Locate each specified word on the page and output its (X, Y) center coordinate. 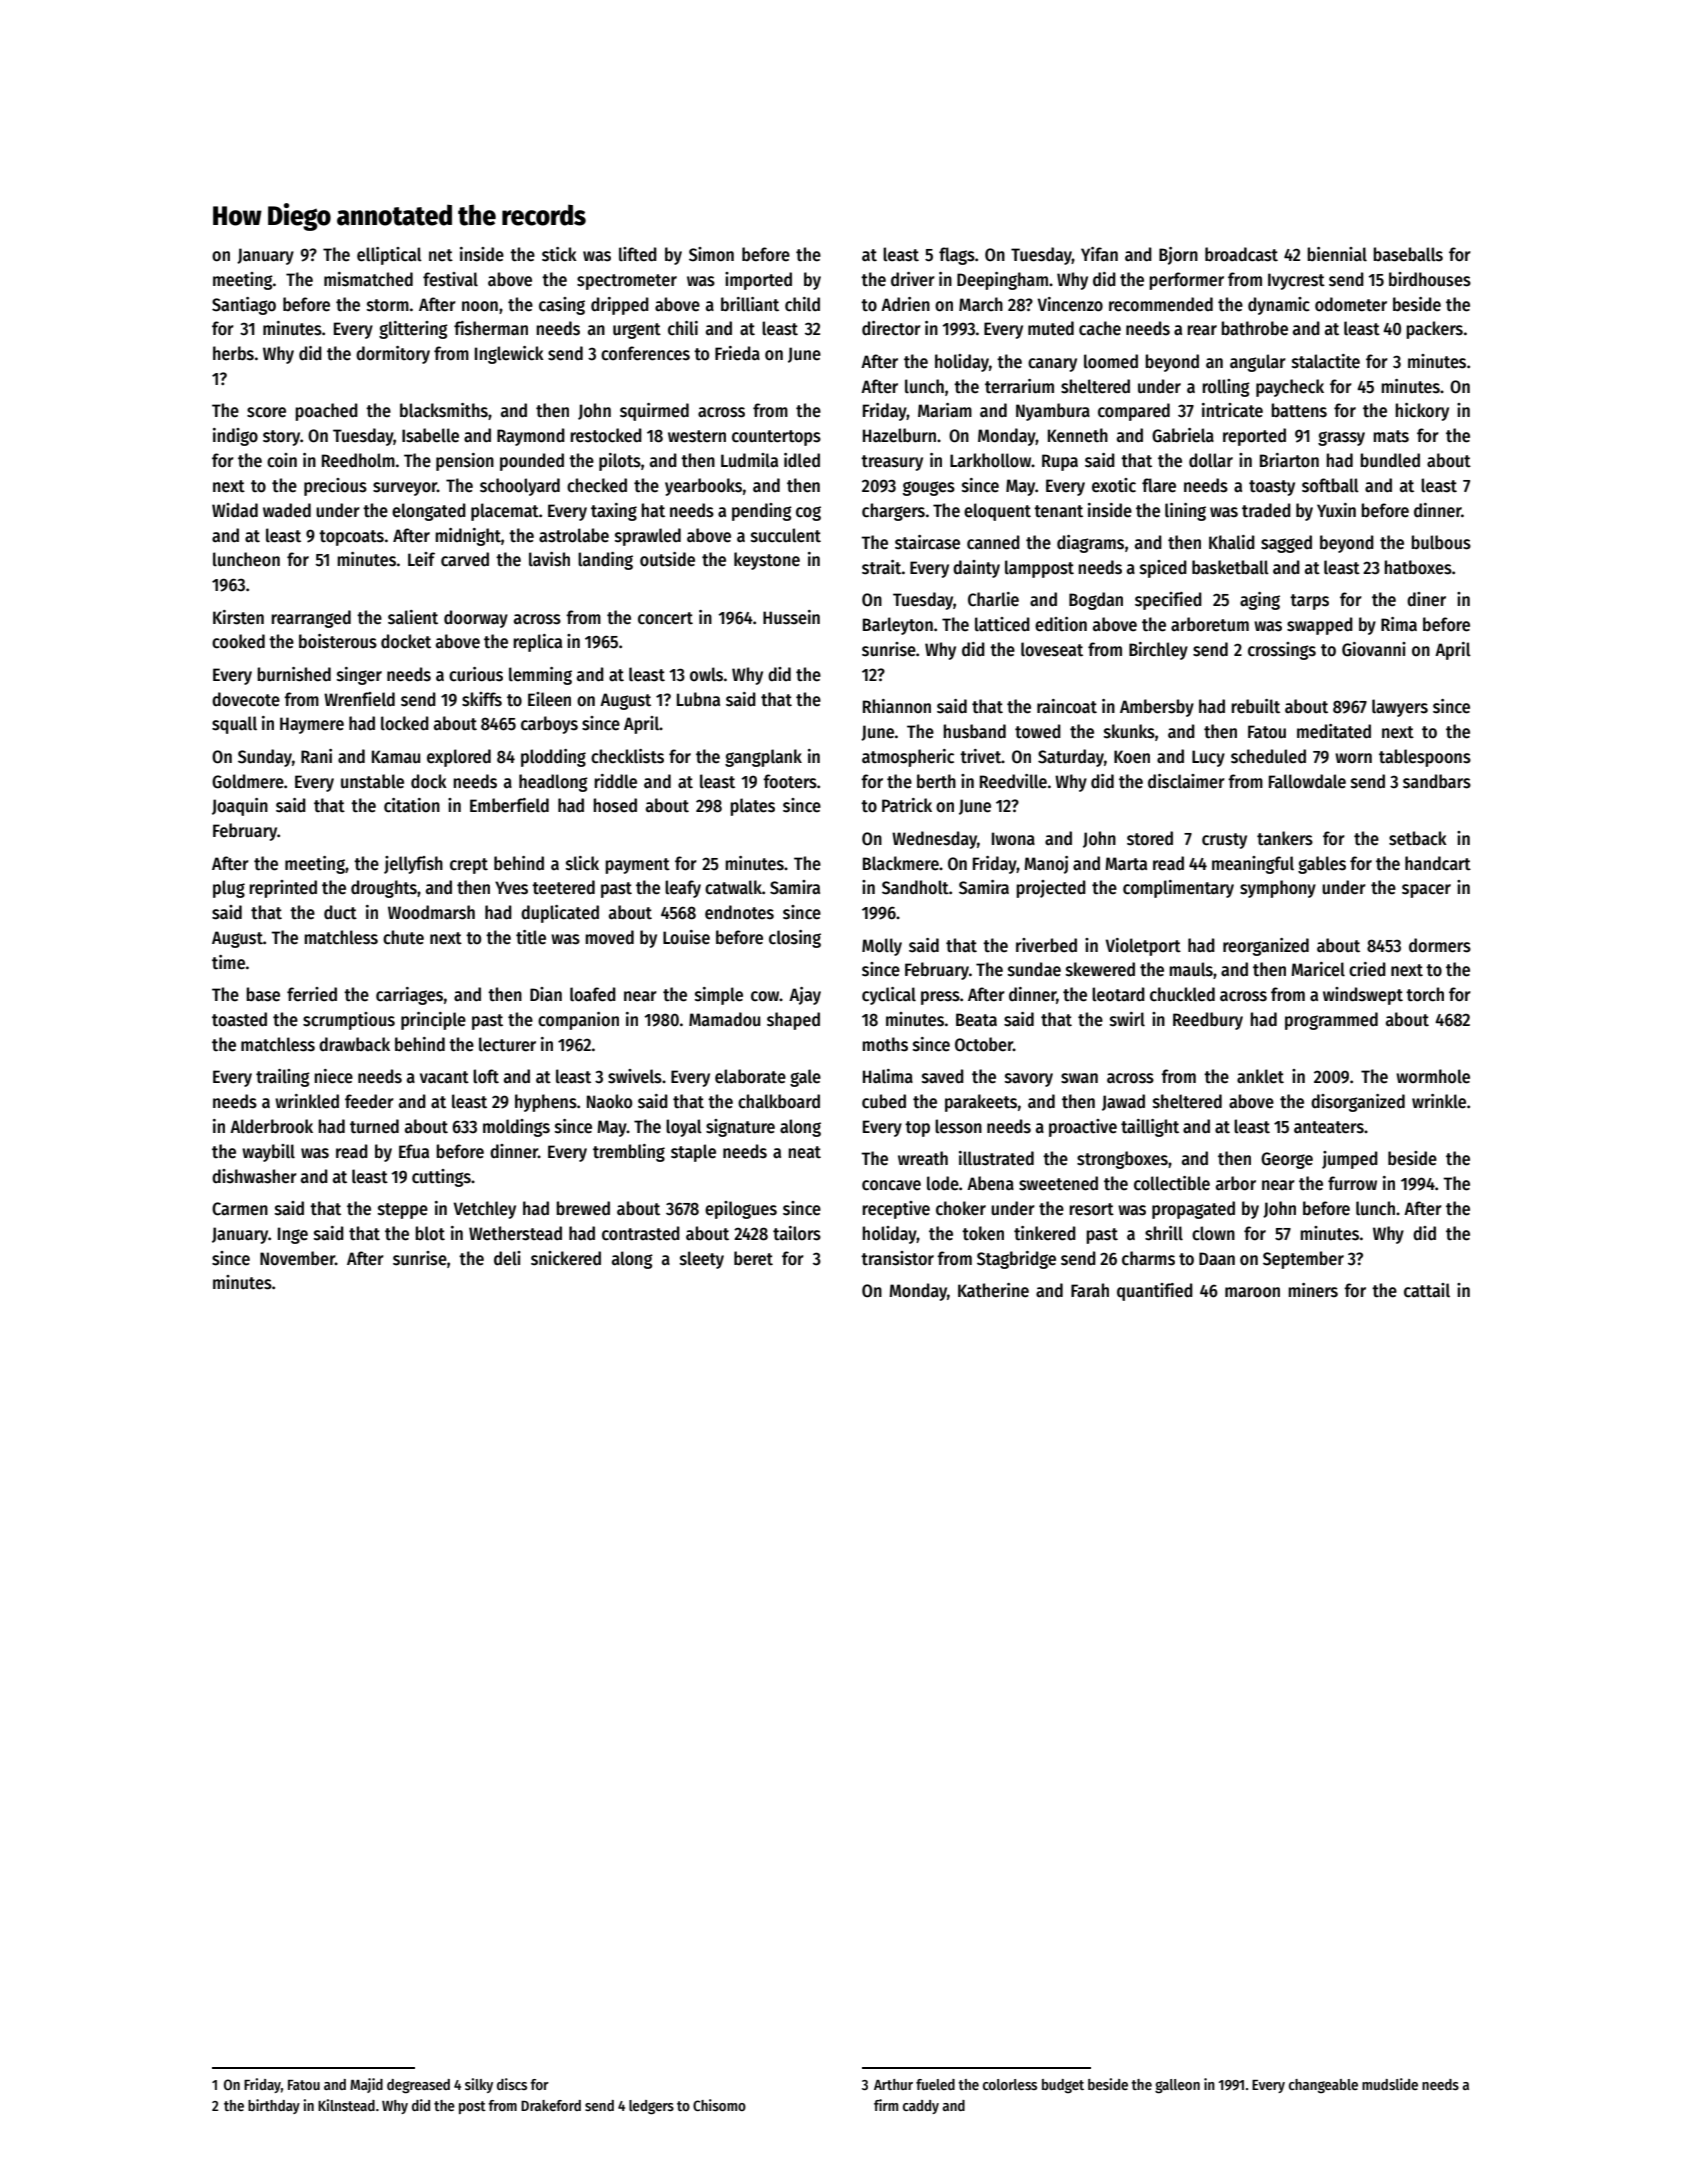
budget (1063, 2086)
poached (326, 412)
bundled (1390, 460)
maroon (1252, 1292)
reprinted (283, 889)
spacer (1426, 891)
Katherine (993, 1290)
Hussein (791, 617)
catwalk (733, 887)
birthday (274, 2106)
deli (507, 1258)
